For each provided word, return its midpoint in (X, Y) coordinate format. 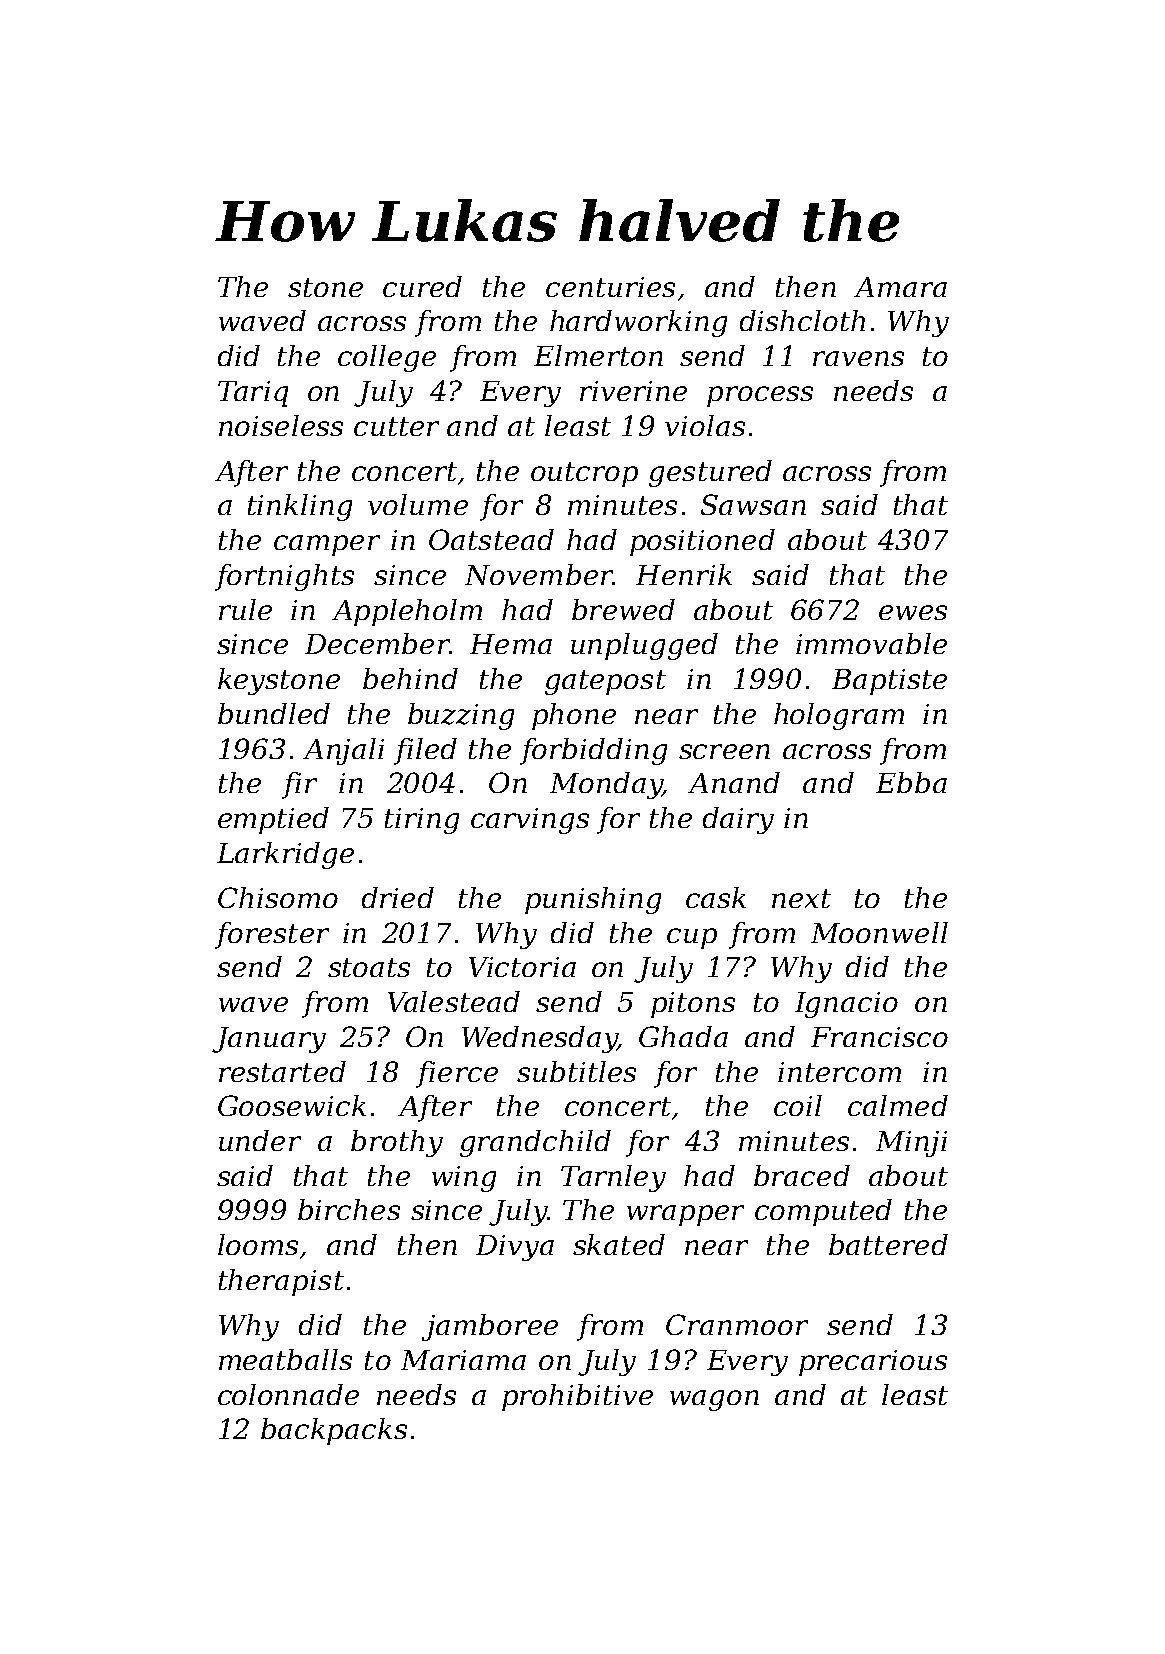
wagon (714, 1400)
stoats (369, 967)
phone (574, 716)
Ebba (911, 782)
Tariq (253, 394)
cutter (396, 426)
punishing (593, 900)
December (377, 643)
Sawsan (753, 504)
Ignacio (846, 1005)
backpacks (334, 1431)
